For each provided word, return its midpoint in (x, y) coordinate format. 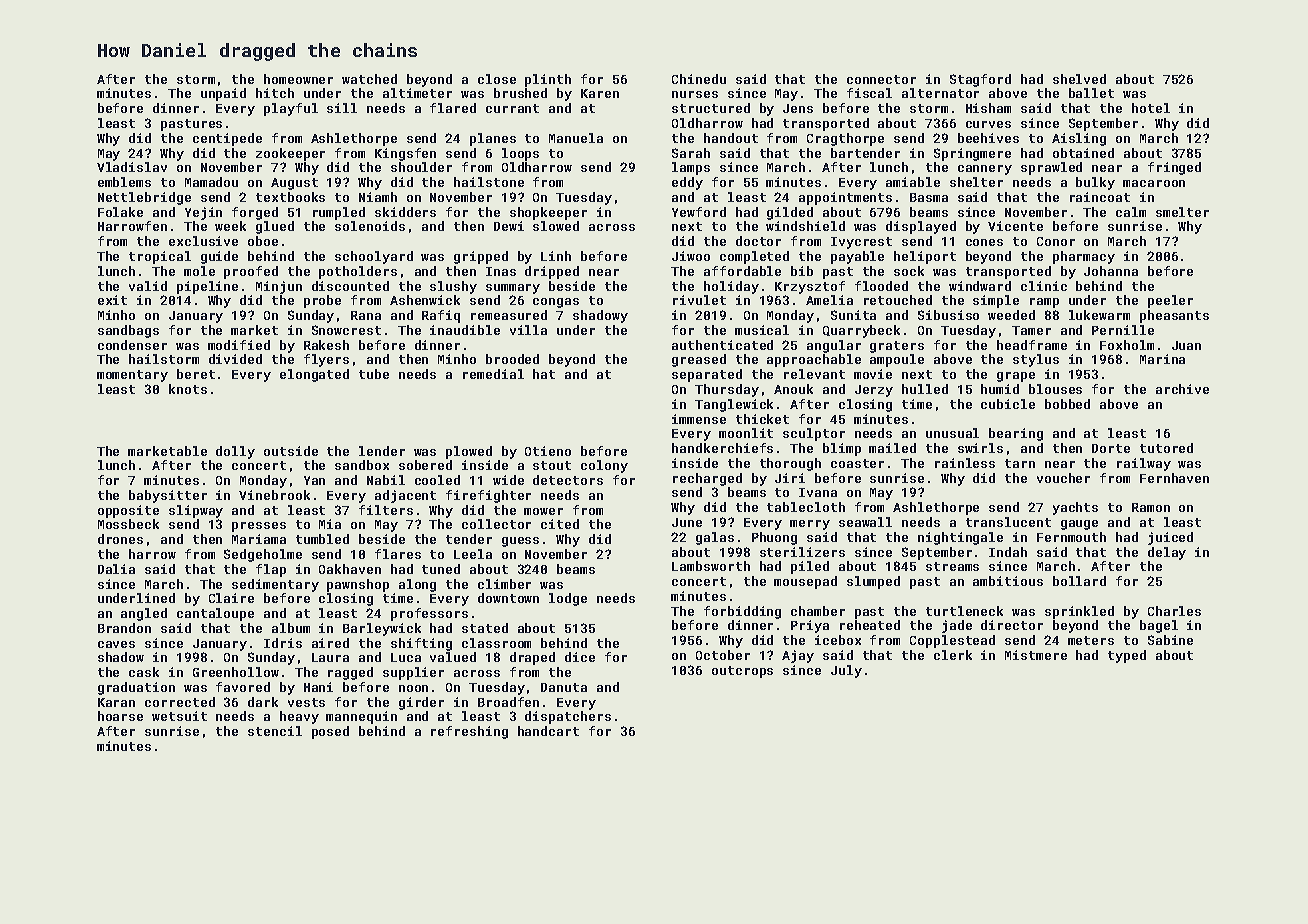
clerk (953, 655)
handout (731, 138)
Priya (810, 626)
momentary (132, 376)
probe (322, 301)
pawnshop (358, 585)
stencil (275, 731)
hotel (1151, 108)
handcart (548, 731)
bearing (1016, 434)
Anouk (793, 389)
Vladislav (132, 167)
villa (528, 330)
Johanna (1111, 271)
